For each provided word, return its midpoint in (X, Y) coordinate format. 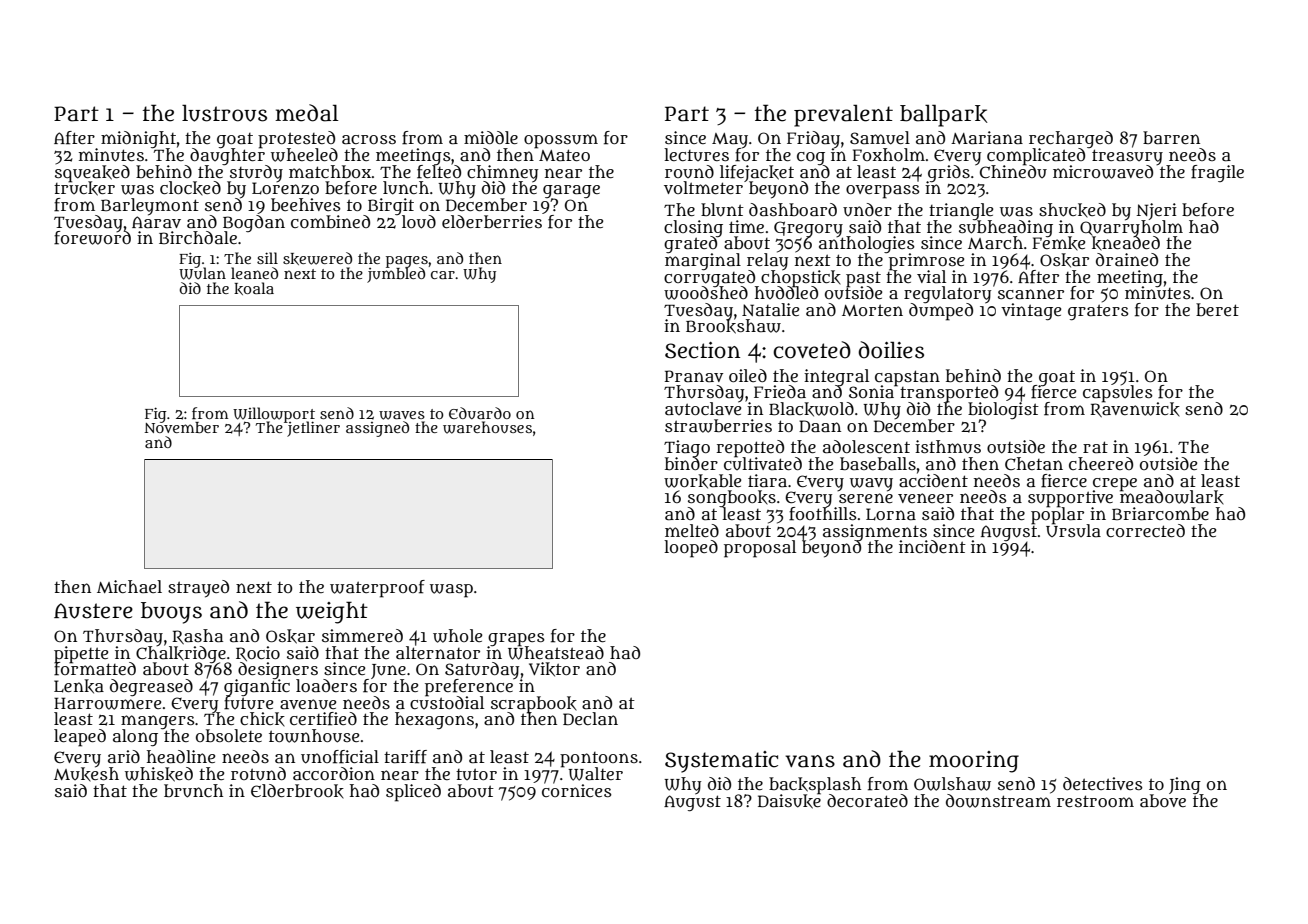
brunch (193, 791)
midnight (138, 139)
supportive (1070, 498)
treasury (1127, 157)
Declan (590, 719)
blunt (722, 210)
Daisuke (789, 801)
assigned (377, 429)
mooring (974, 762)
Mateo (564, 155)
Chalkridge (181, 654)
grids (948, 173)
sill (267, 258)
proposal (760, 549)
